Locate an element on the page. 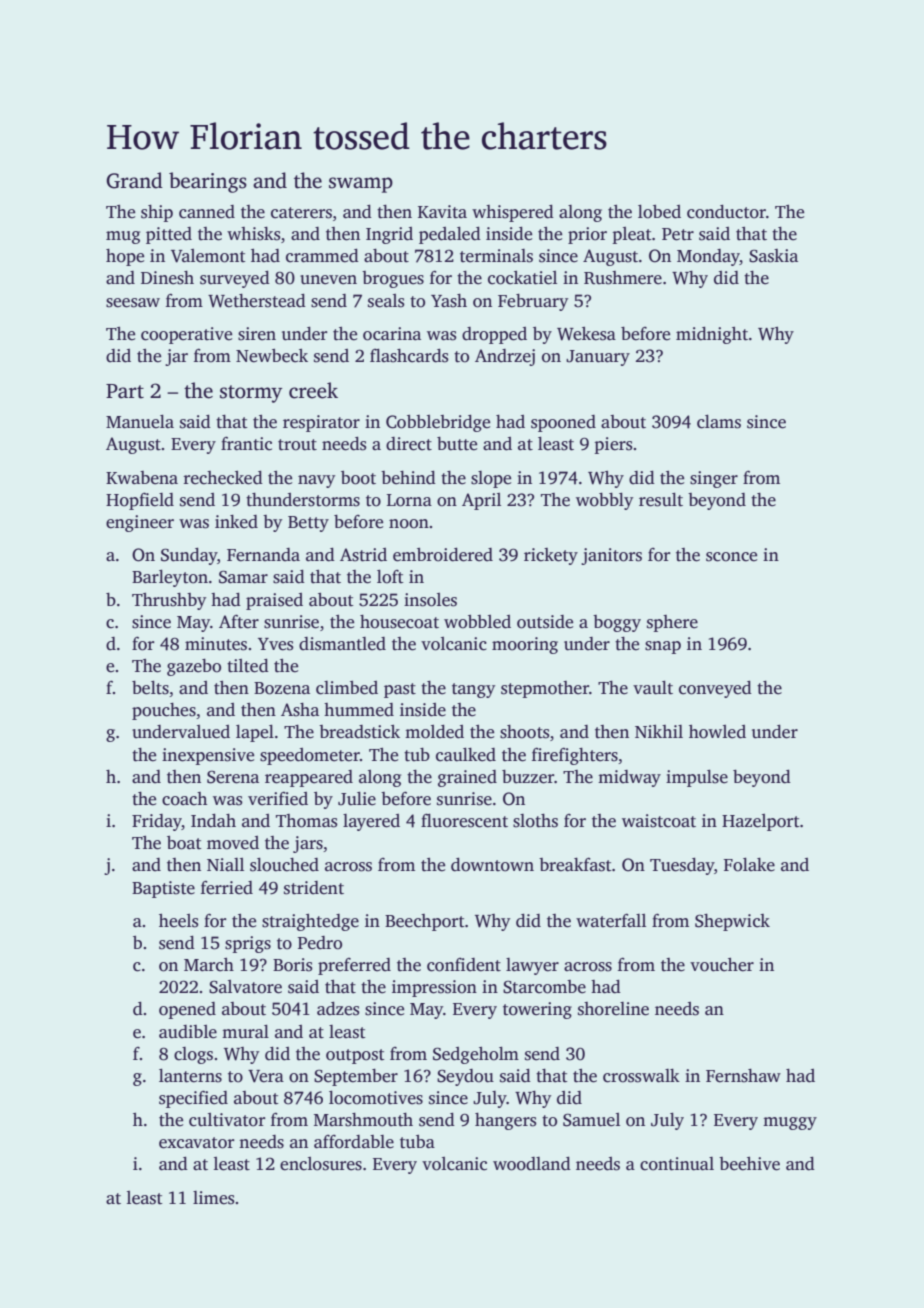 The height and width of the image is (1308, 924). engineer is located at coordinates (140, 523).
